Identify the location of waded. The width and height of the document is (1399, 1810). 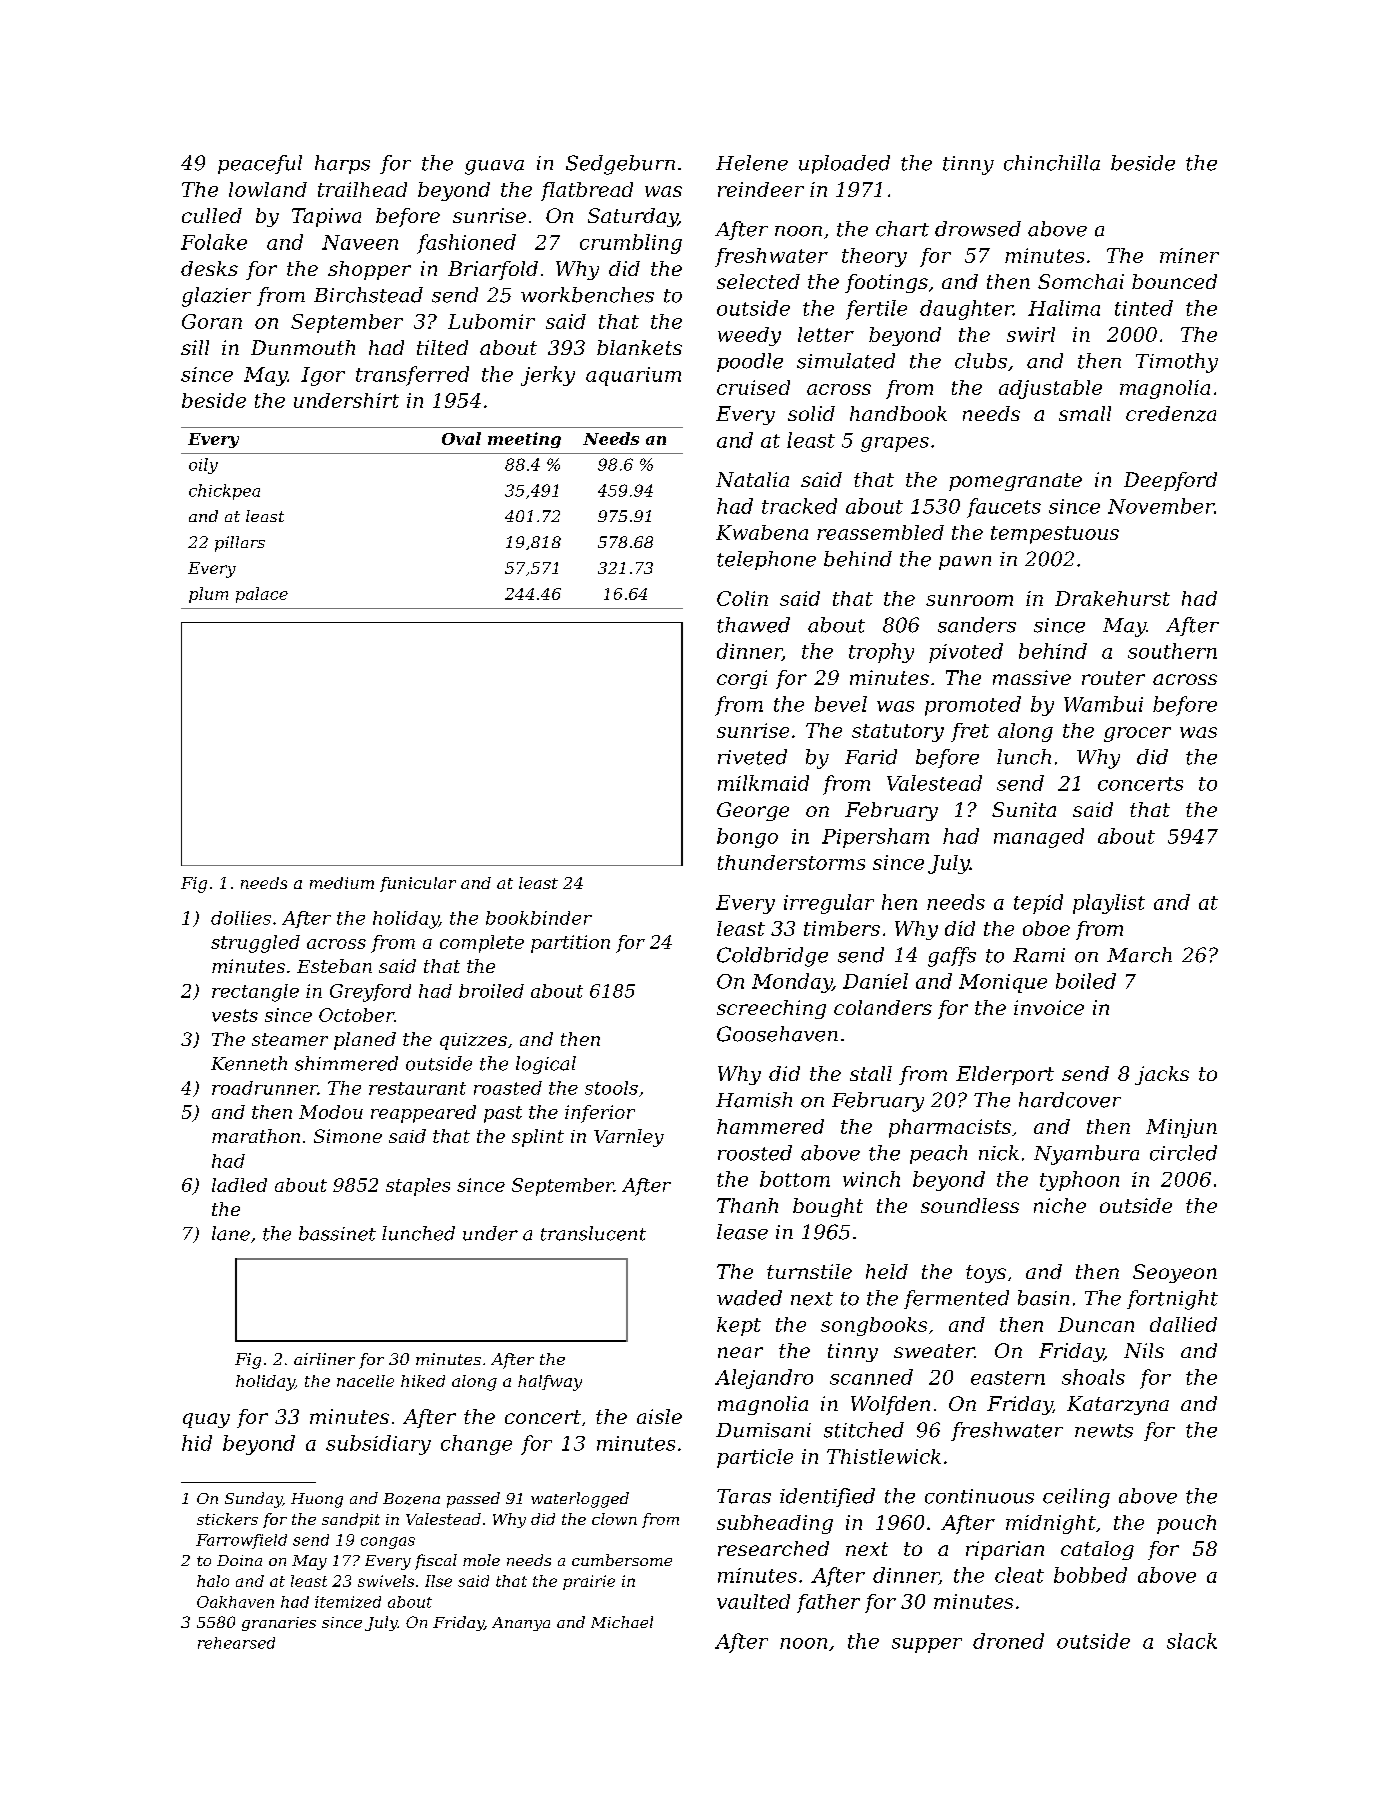
(749, 1298).
